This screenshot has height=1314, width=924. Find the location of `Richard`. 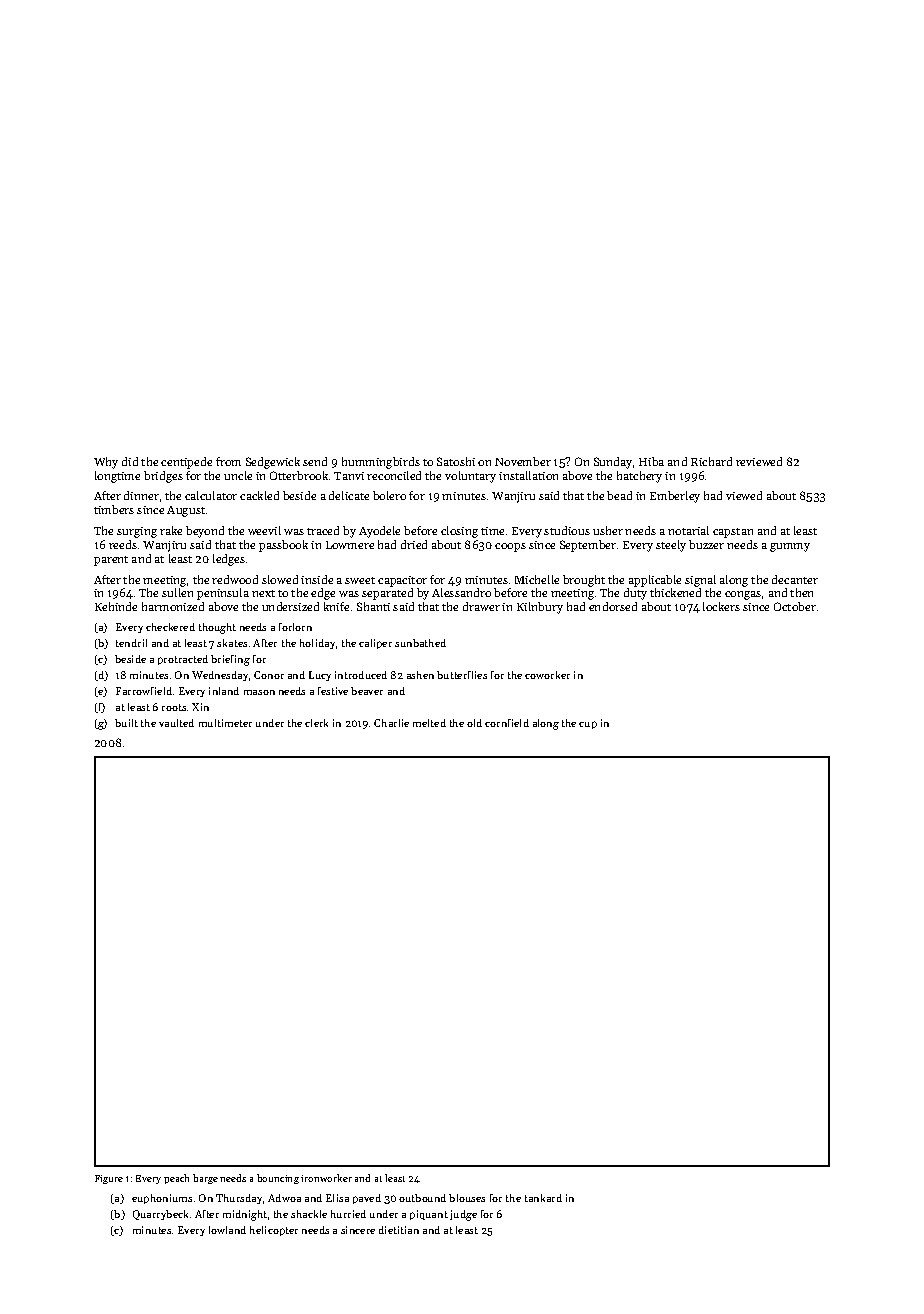

Richard is located at coordinates (711, 461).
